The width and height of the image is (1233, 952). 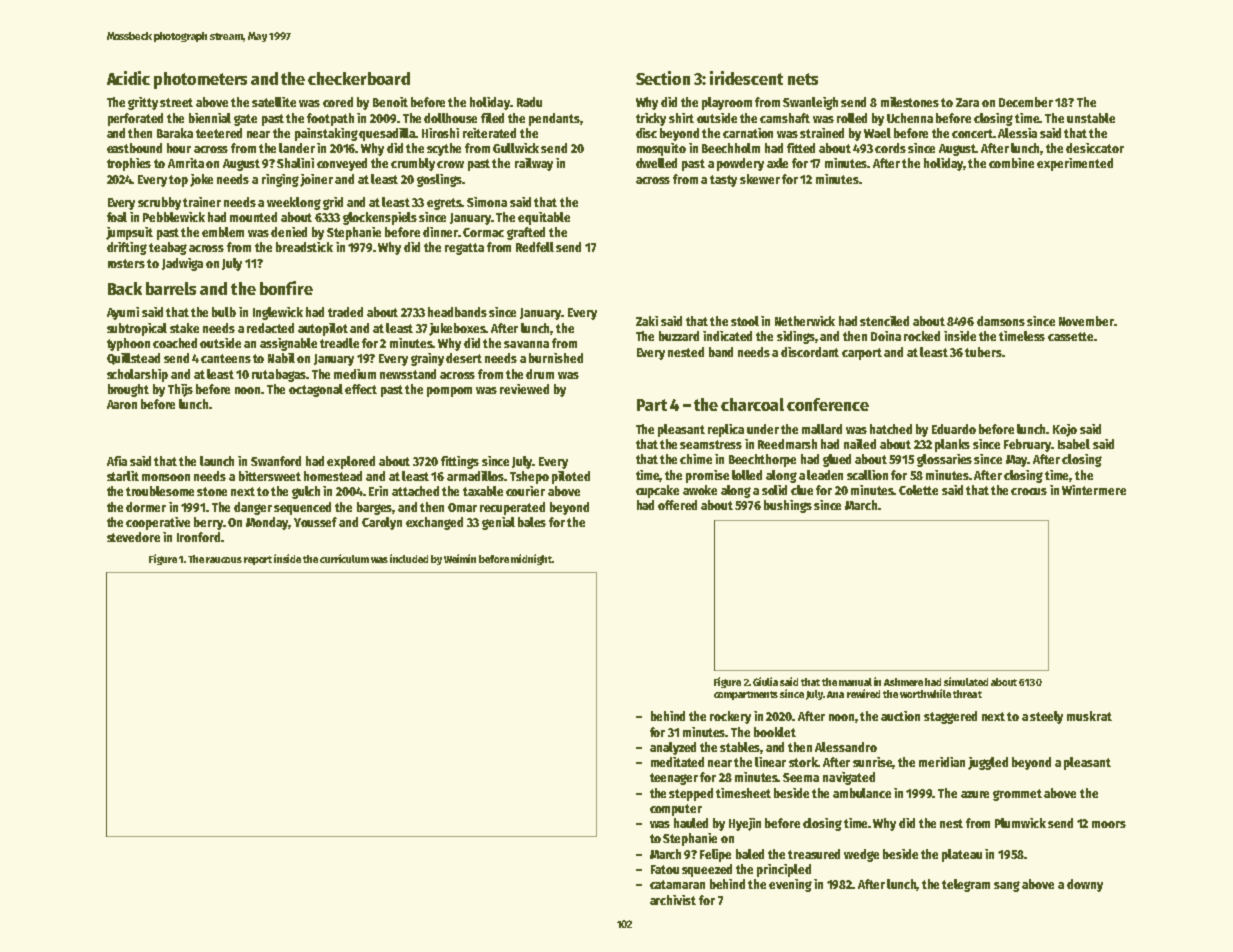 I want to click on Erin, so click(x=378, y=491).
